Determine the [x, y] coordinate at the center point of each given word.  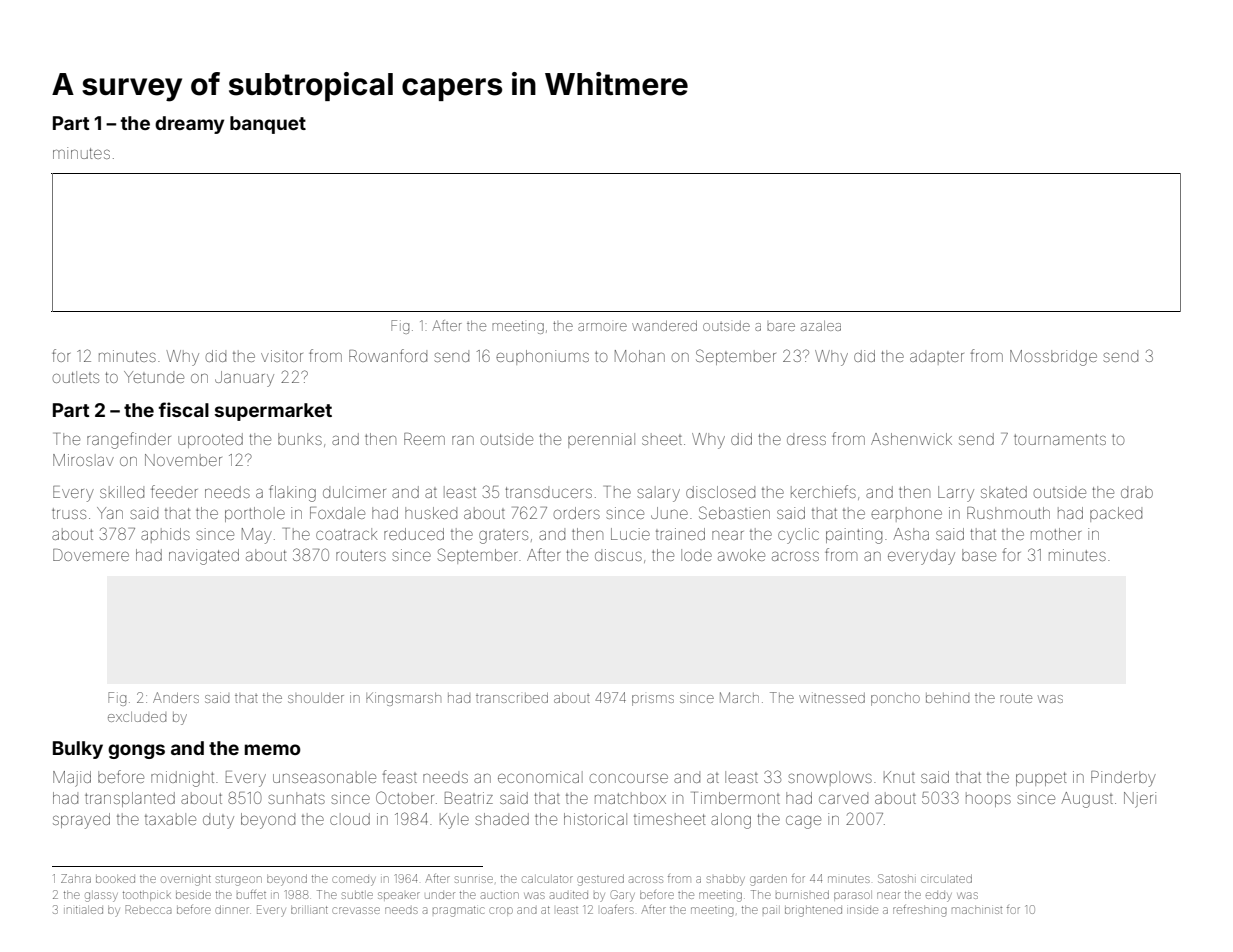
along [731, 821]
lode [696, 555]
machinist [977, 910]
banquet [268, 125]
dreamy [189, 125]
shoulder [316, 698]
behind [947, 698]
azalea [821, 326]
